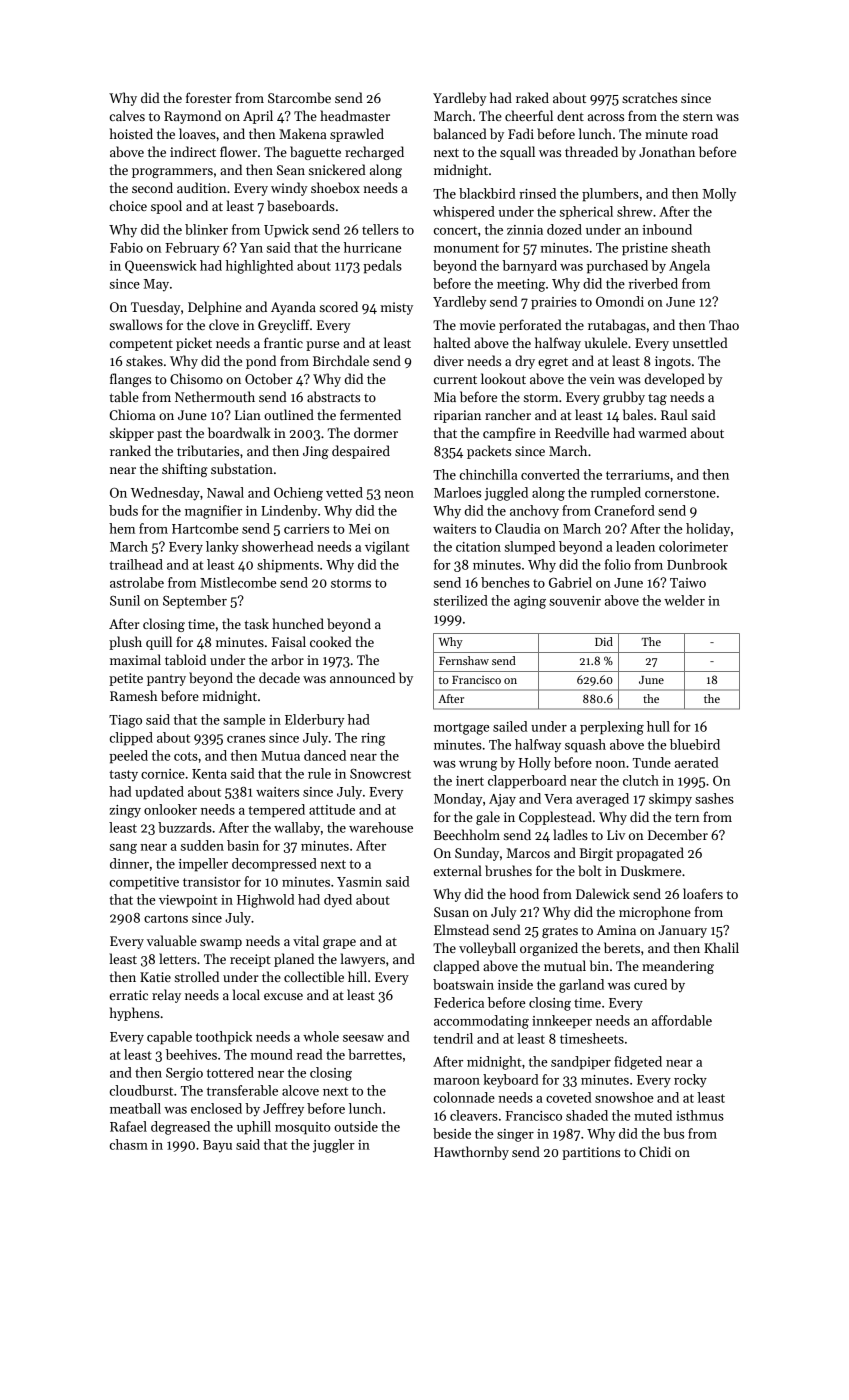  I want to click on souvenir, so click(575, 601).
